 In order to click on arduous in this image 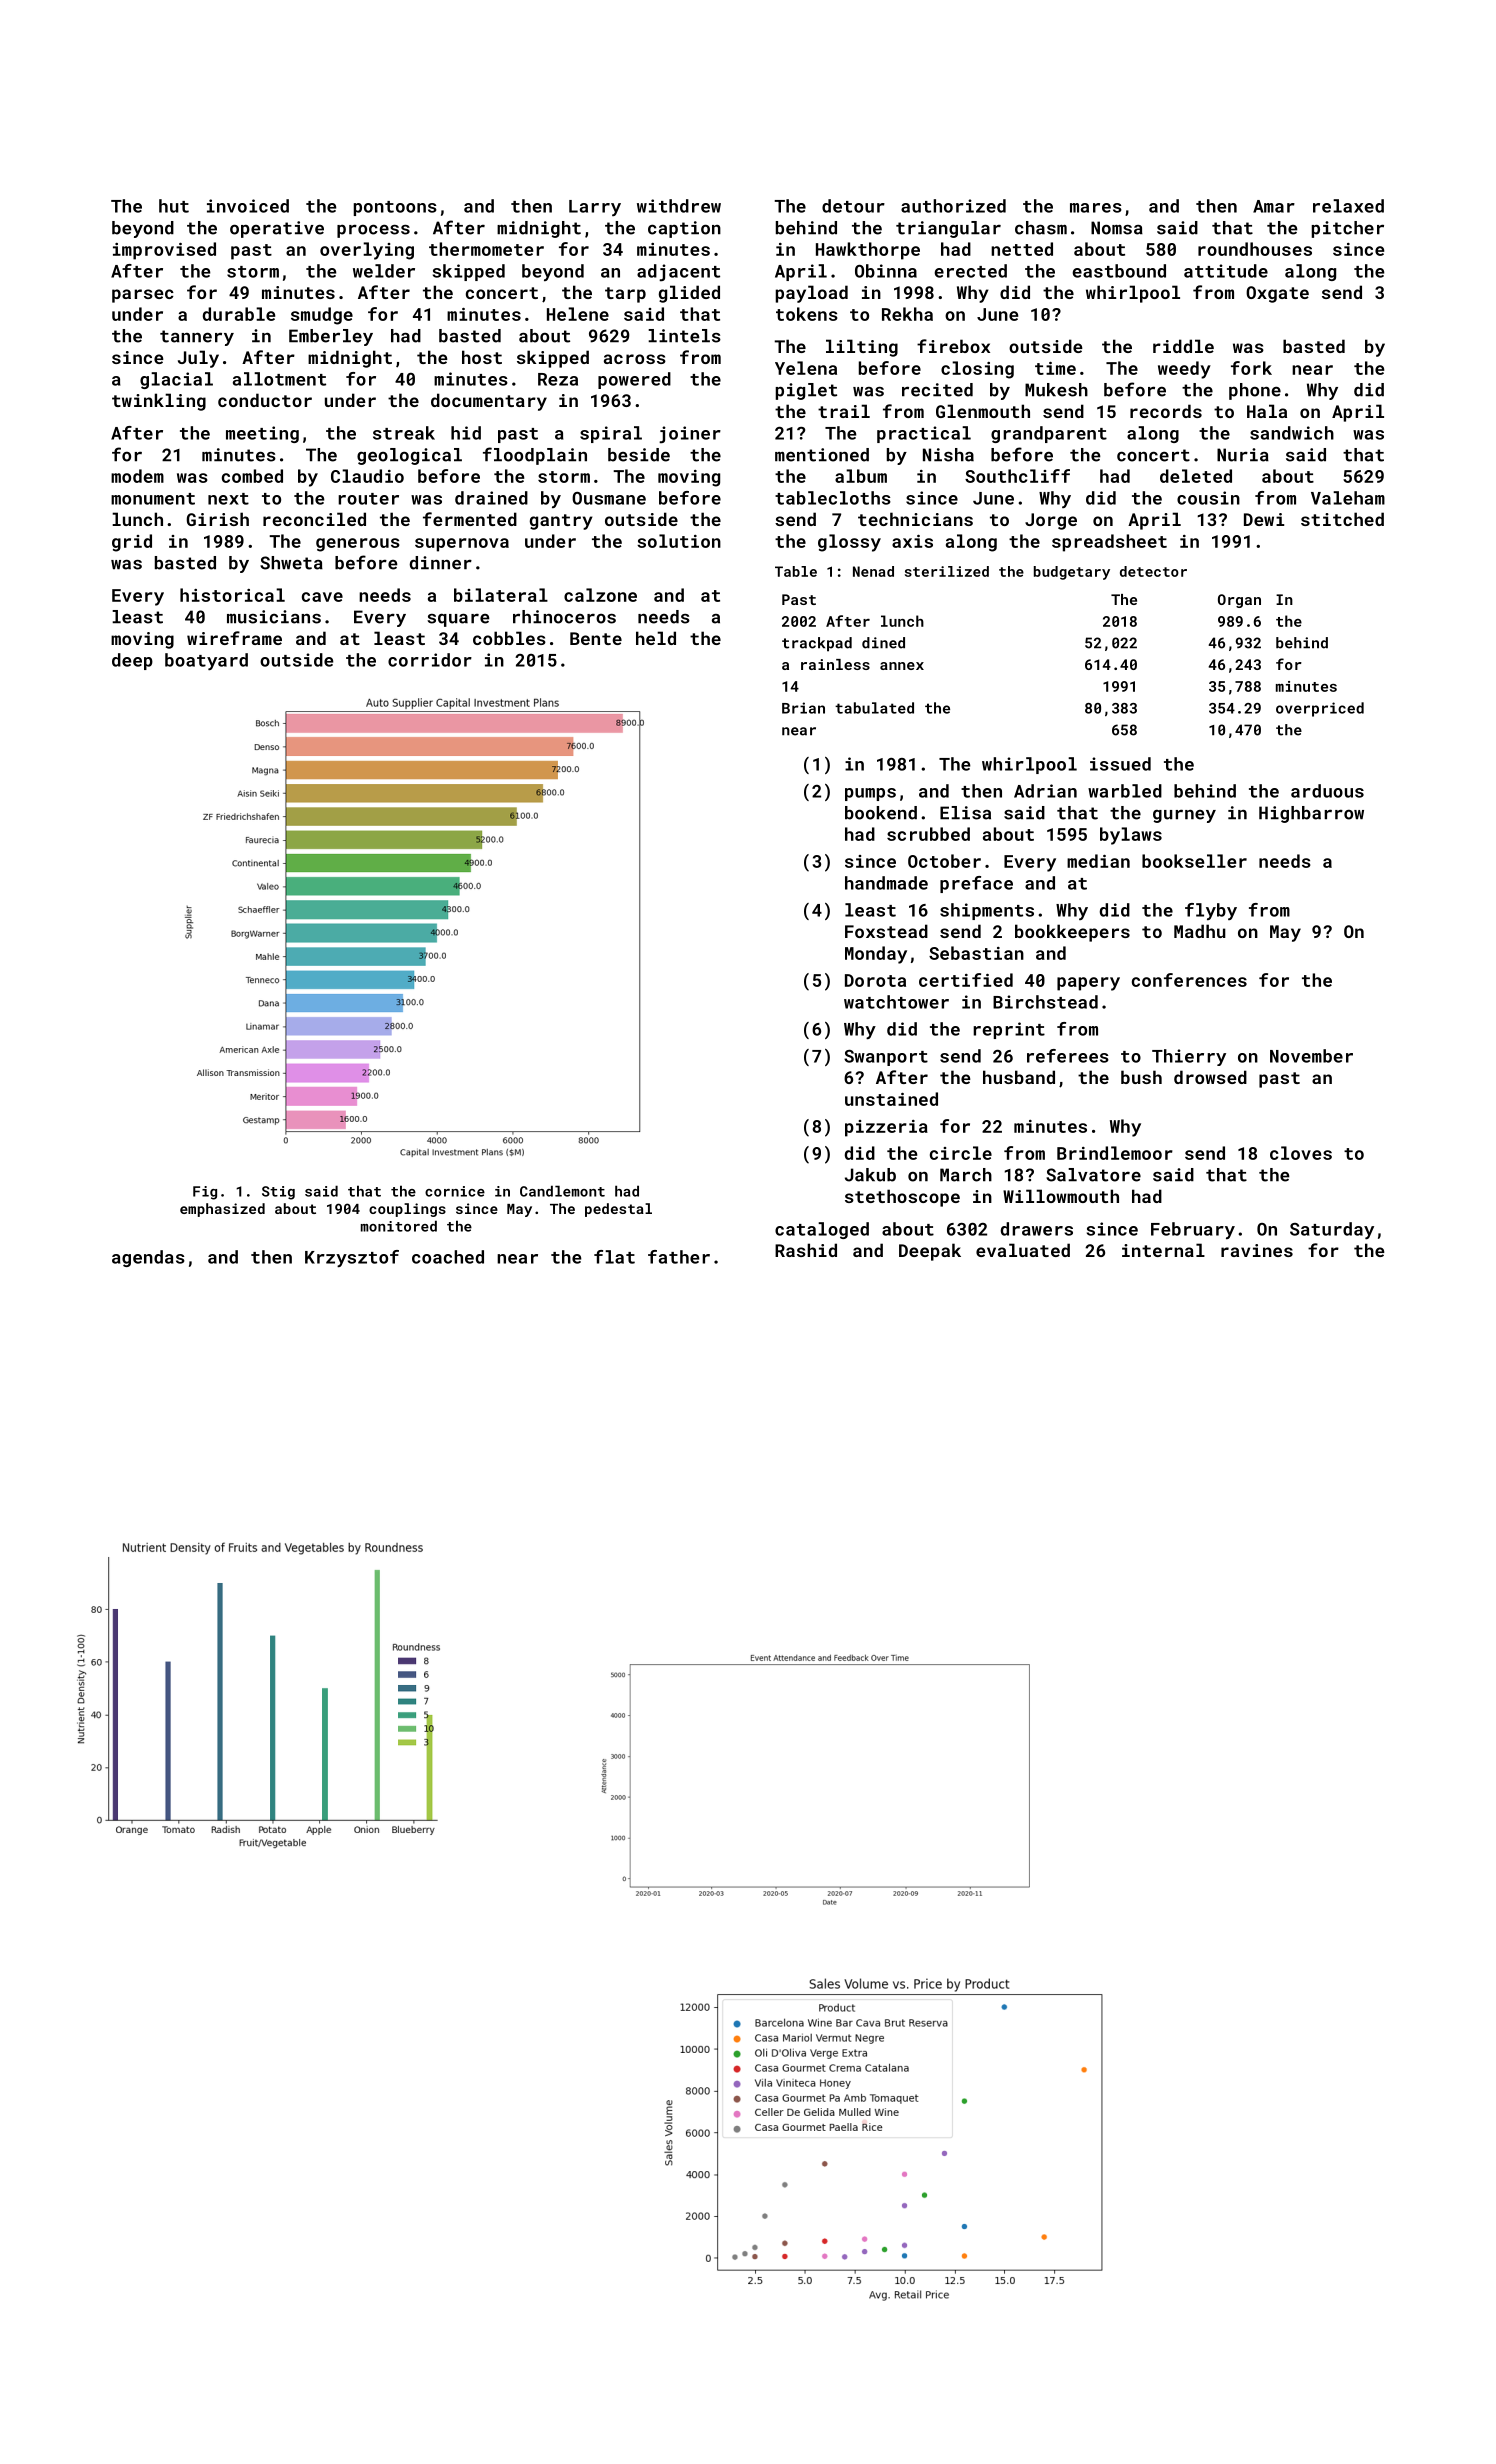, I will do `click(1327, 791)`.
